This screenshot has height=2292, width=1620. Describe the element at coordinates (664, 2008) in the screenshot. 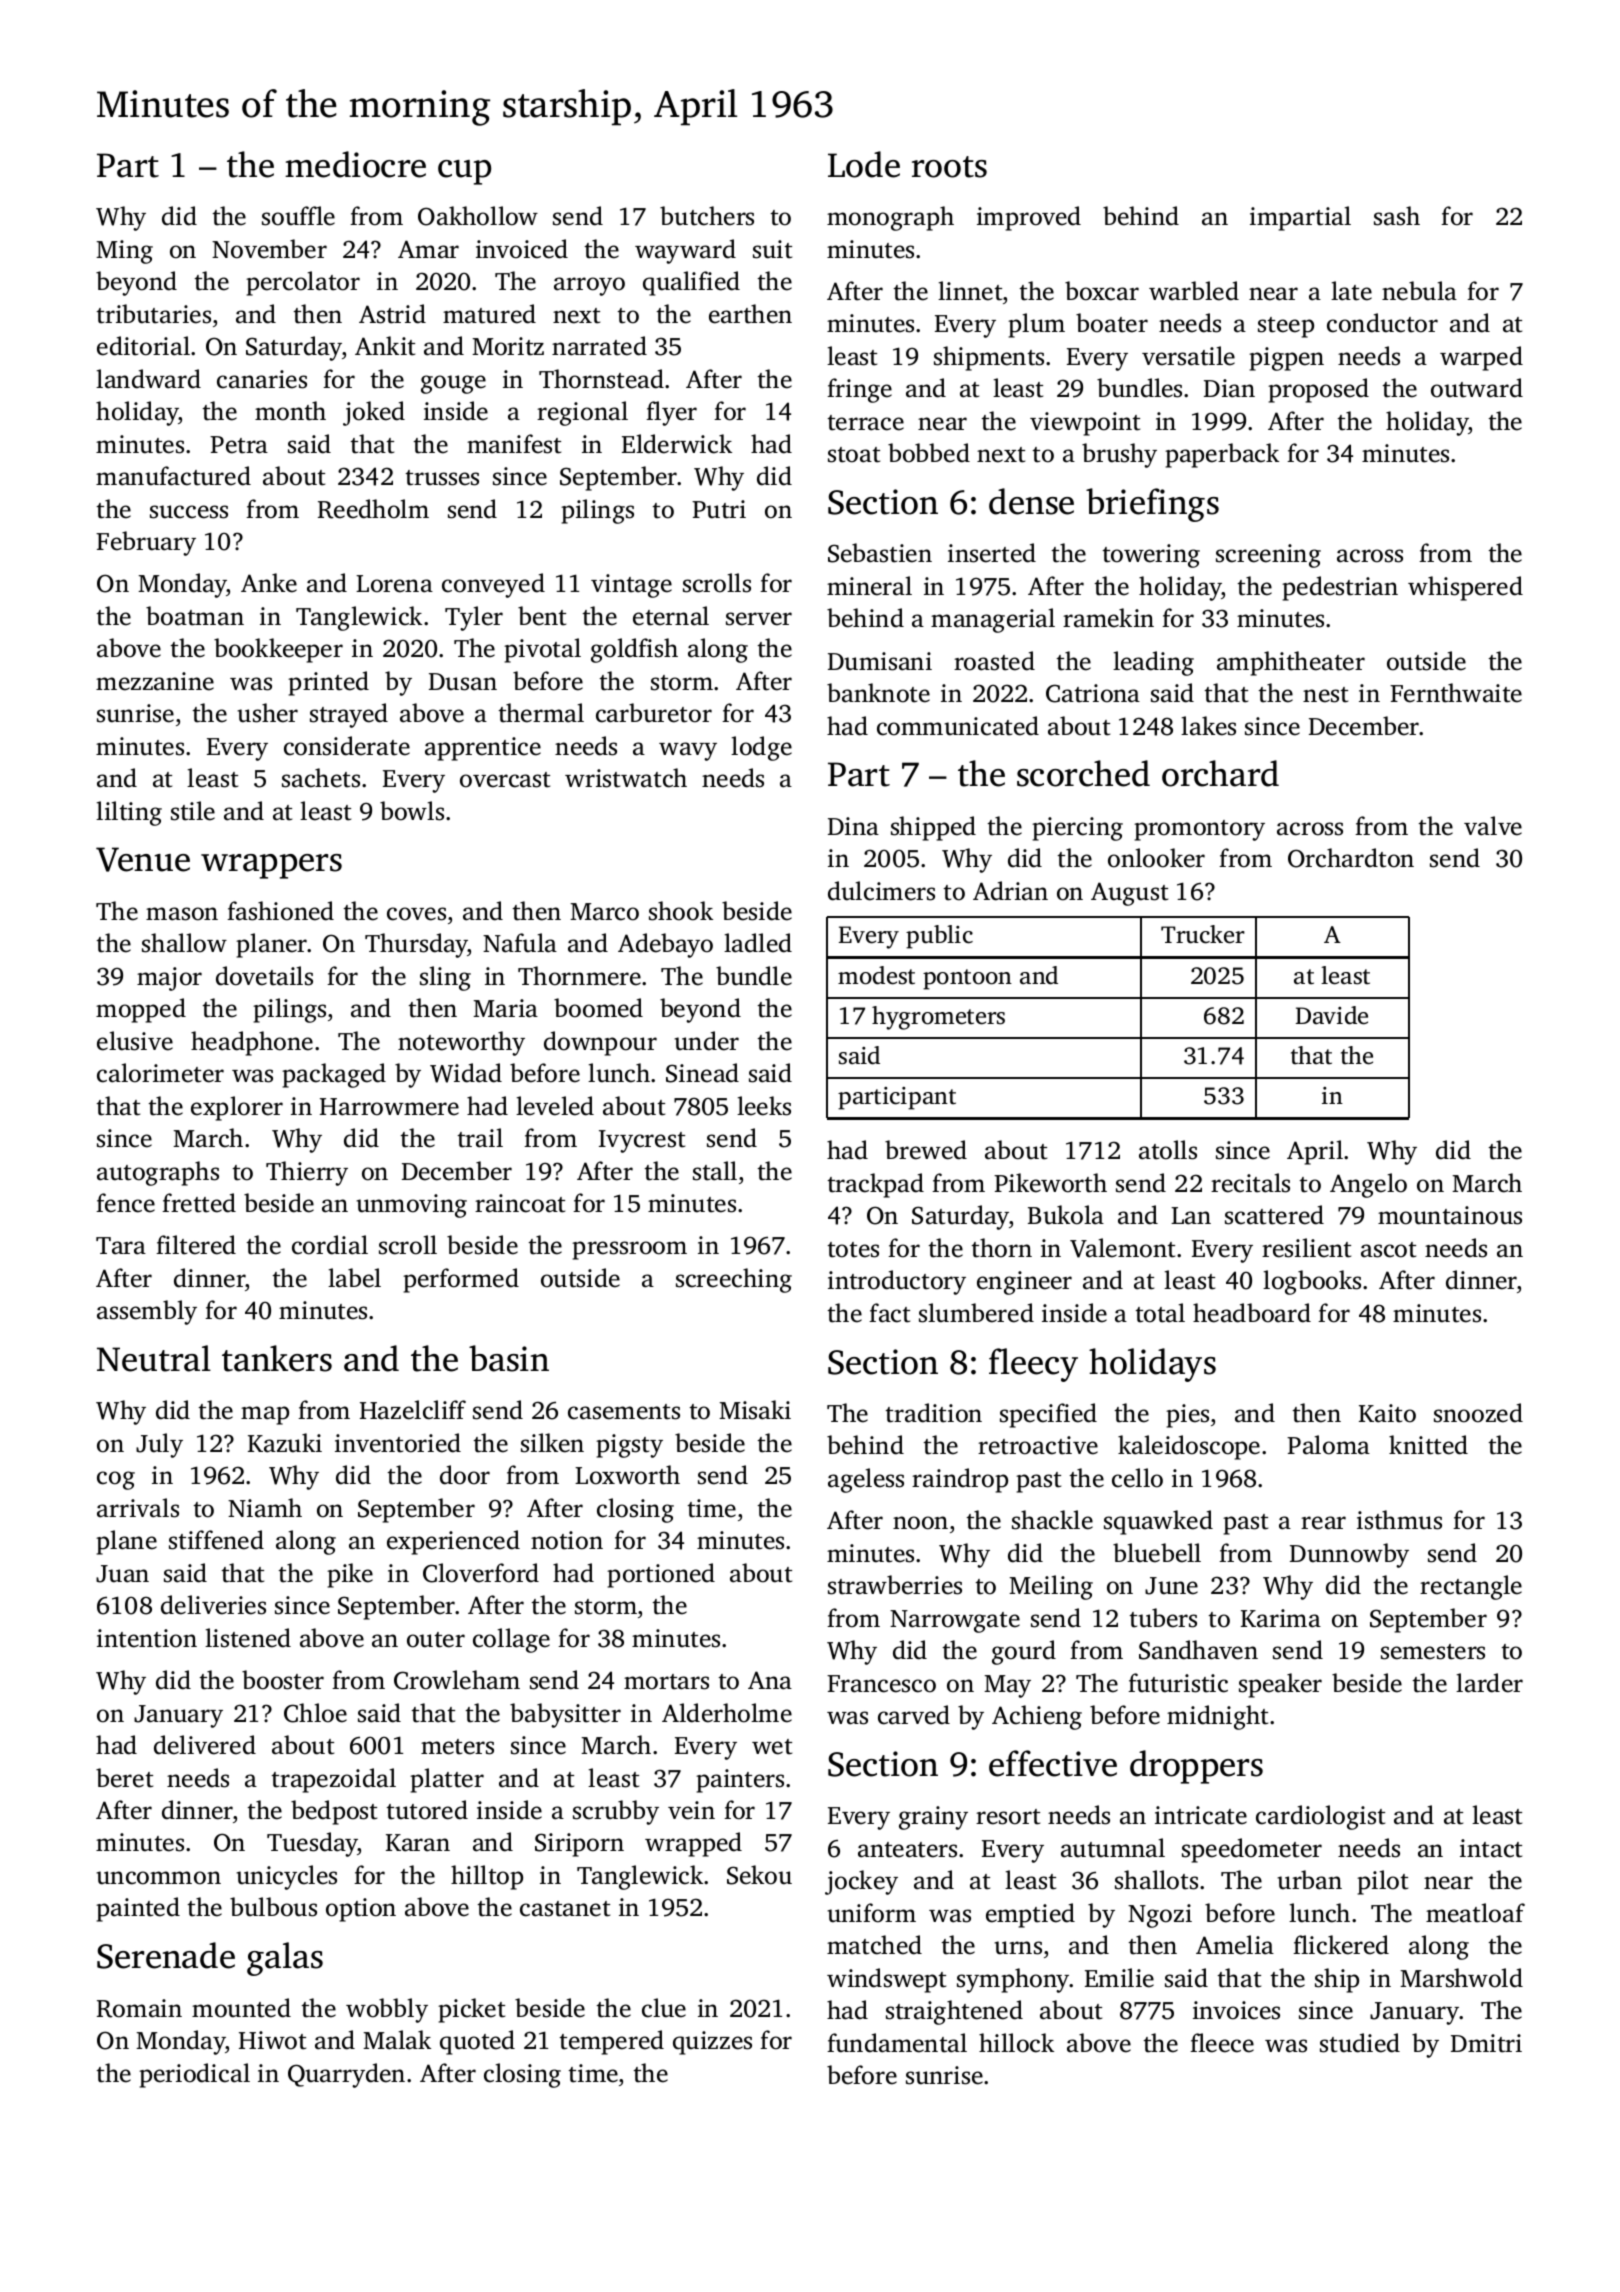

I see `clue` at that location.
